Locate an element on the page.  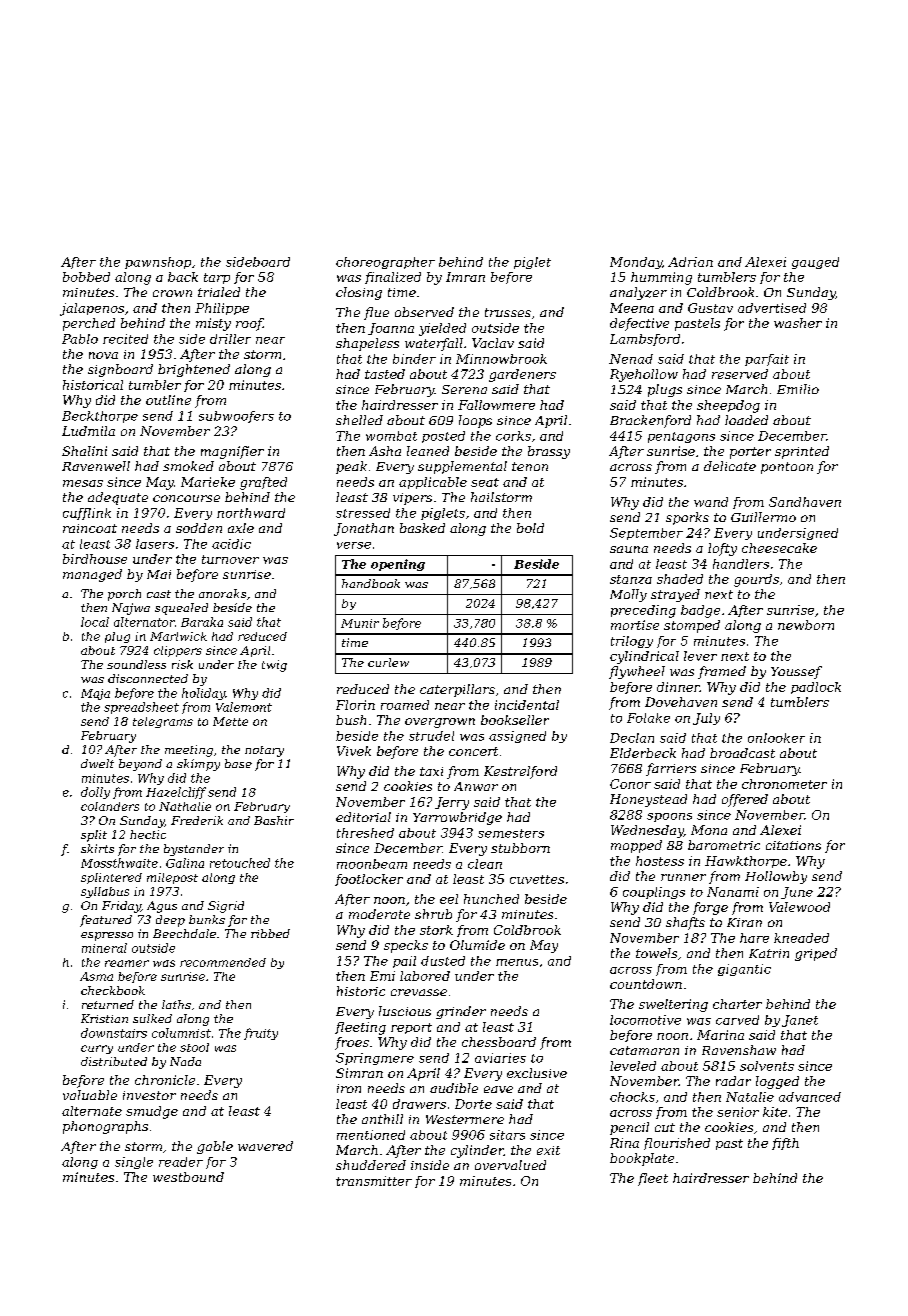
moderate is located at coordinates (379, 914).
